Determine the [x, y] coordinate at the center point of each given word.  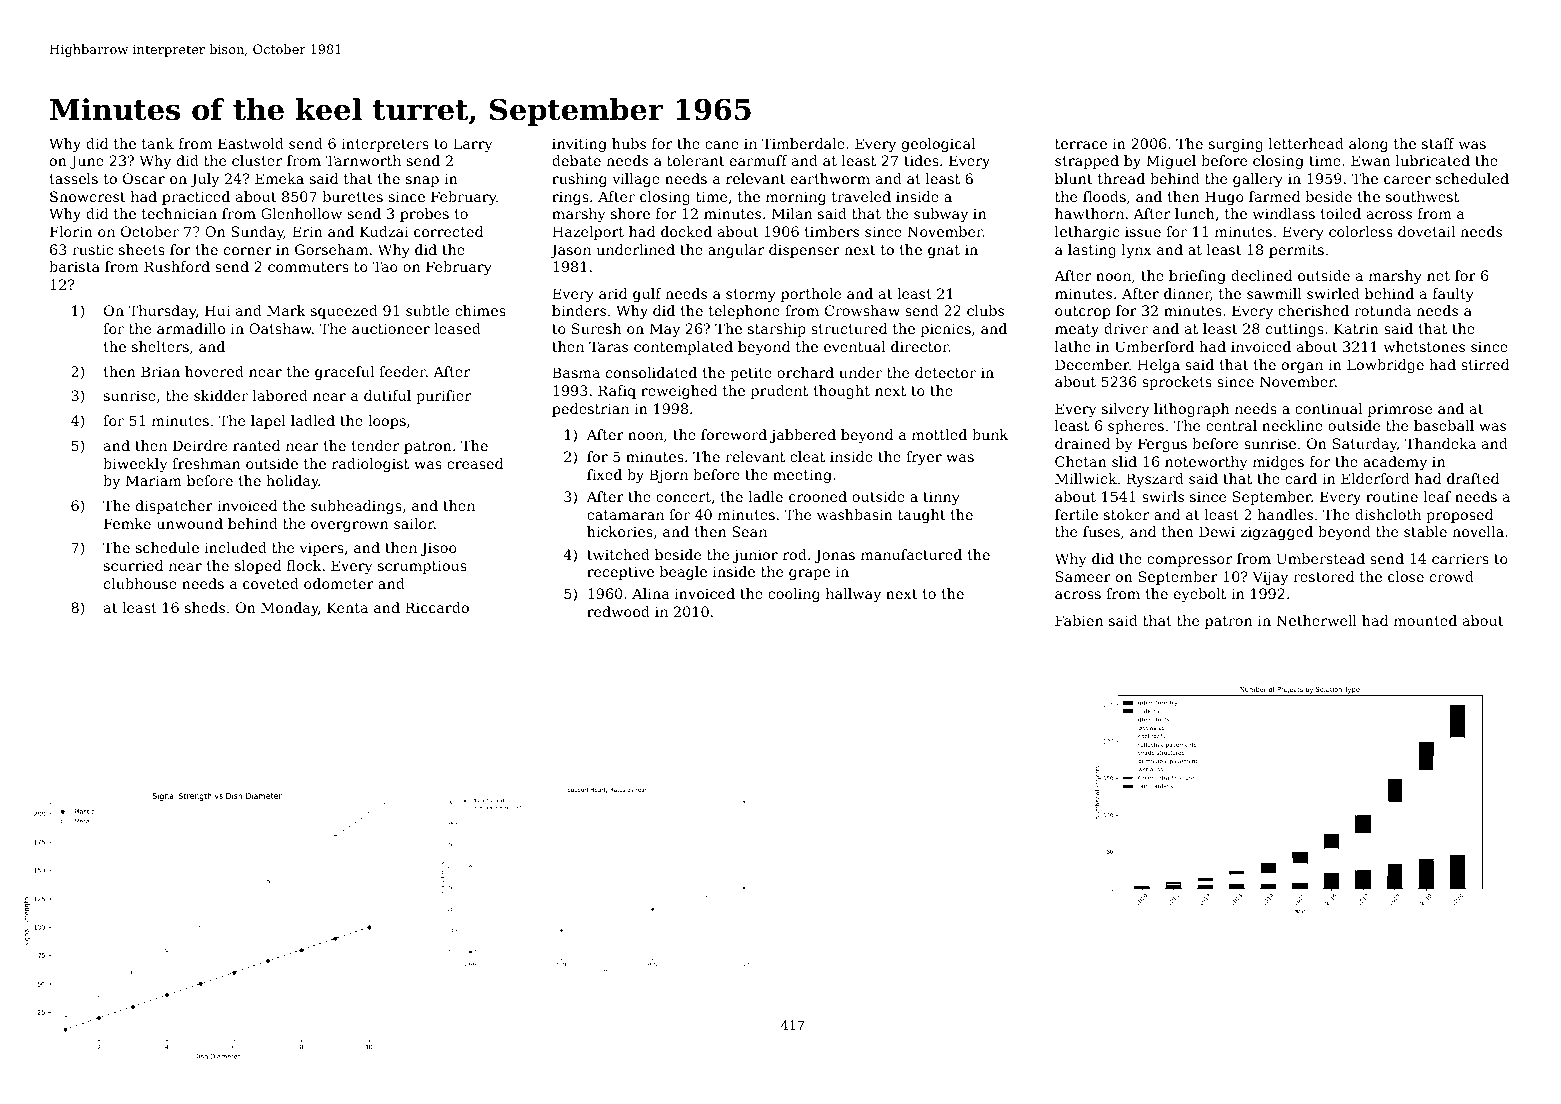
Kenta [347, 607]
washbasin [855, 514]
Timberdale [803, 143]
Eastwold [251, 143]
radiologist [370, 465]
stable [1425, 531]
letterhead [1306, 143]
